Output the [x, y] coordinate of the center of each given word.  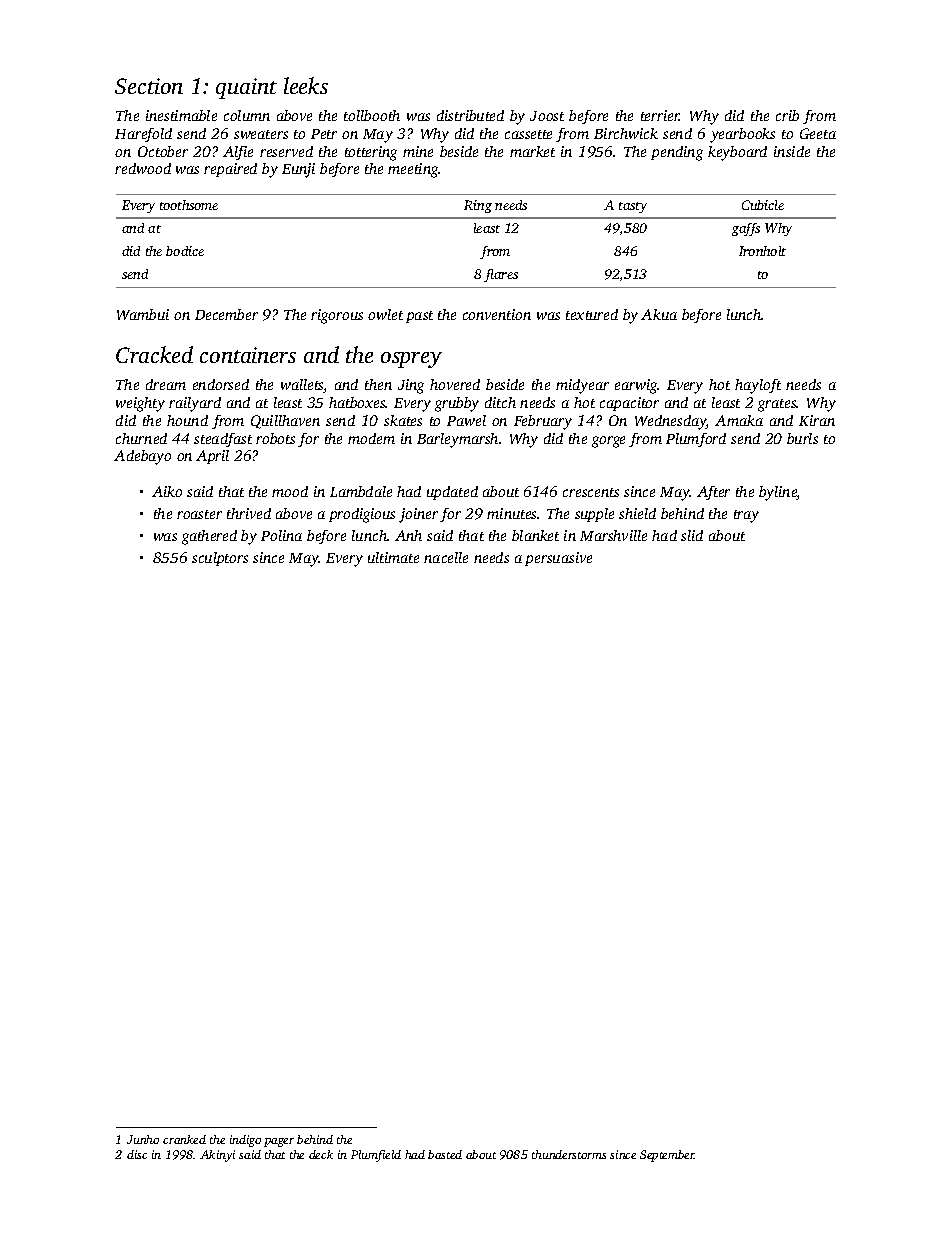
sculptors [220, 559]
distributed [470, 115]
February [543, 422]
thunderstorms [569, 1154]
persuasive [558, 559]
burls [802, 438]
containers [248, 355]
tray [746, 516]
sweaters [261, 134]
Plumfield [376, 1156]
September [667, 1156]
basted [445, 1154]
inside [792, 151]
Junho [143, 1139]
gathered [209, 537]
